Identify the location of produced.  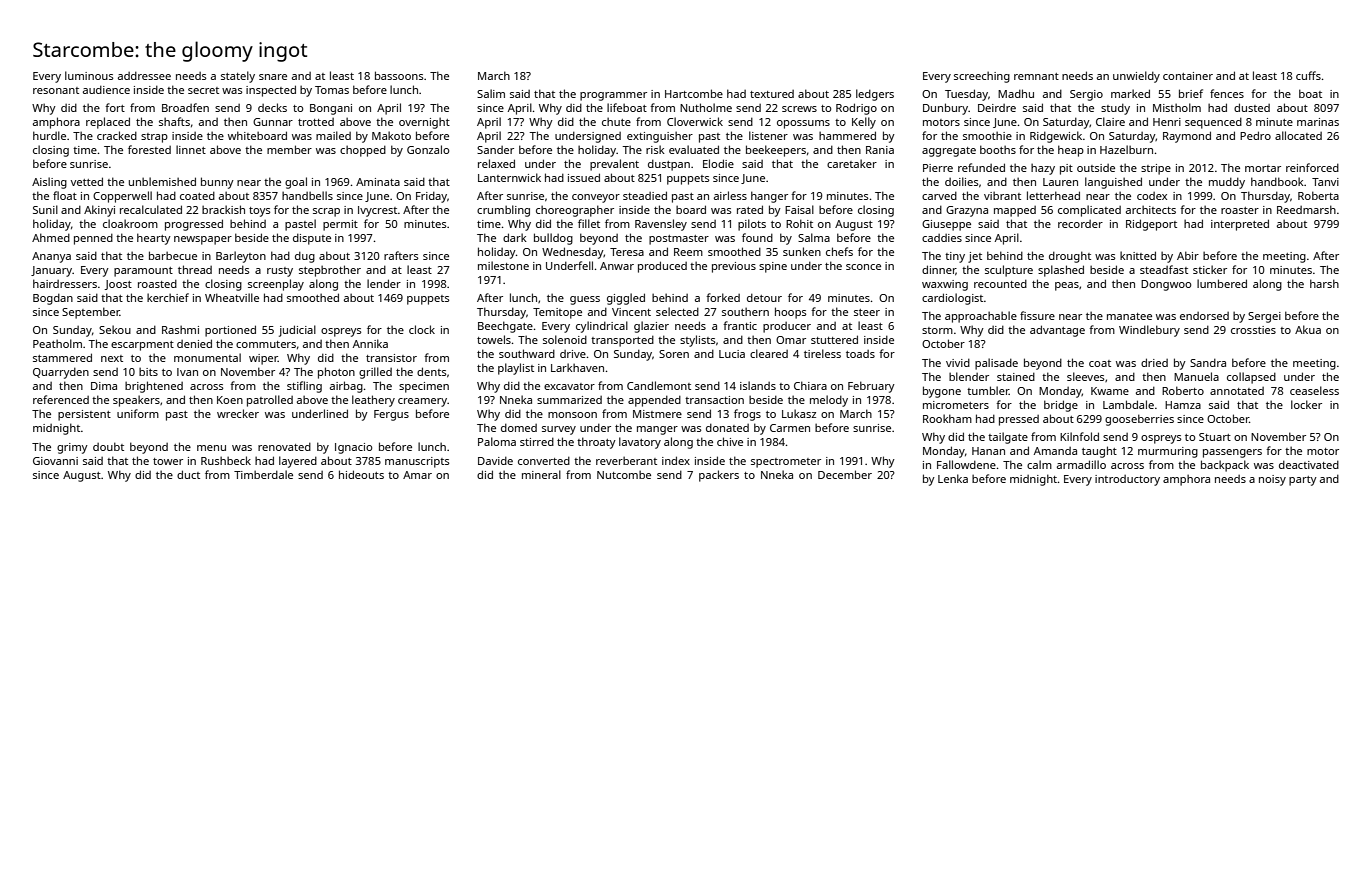
(662, 267).
